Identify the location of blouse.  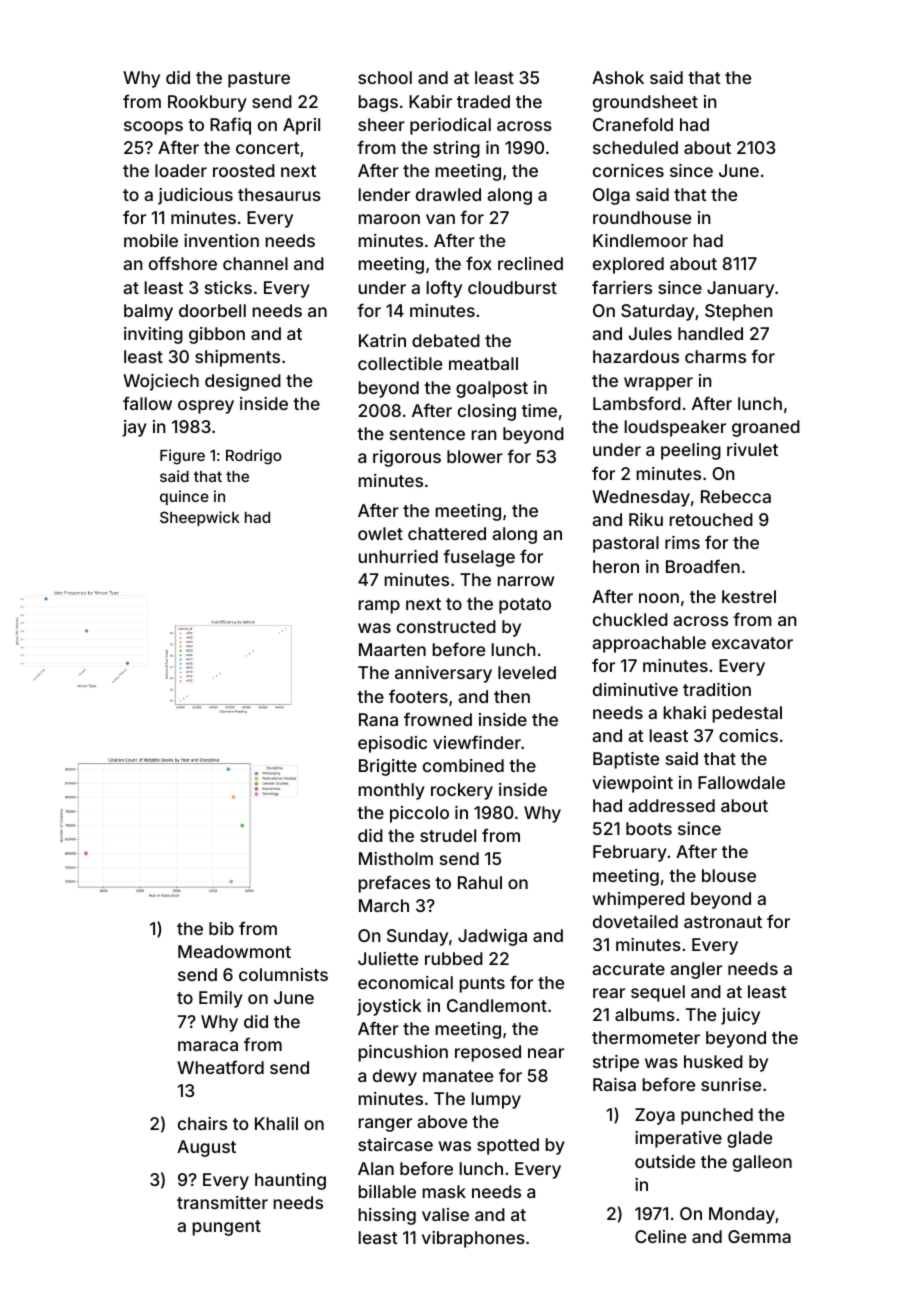
(729, 875).
